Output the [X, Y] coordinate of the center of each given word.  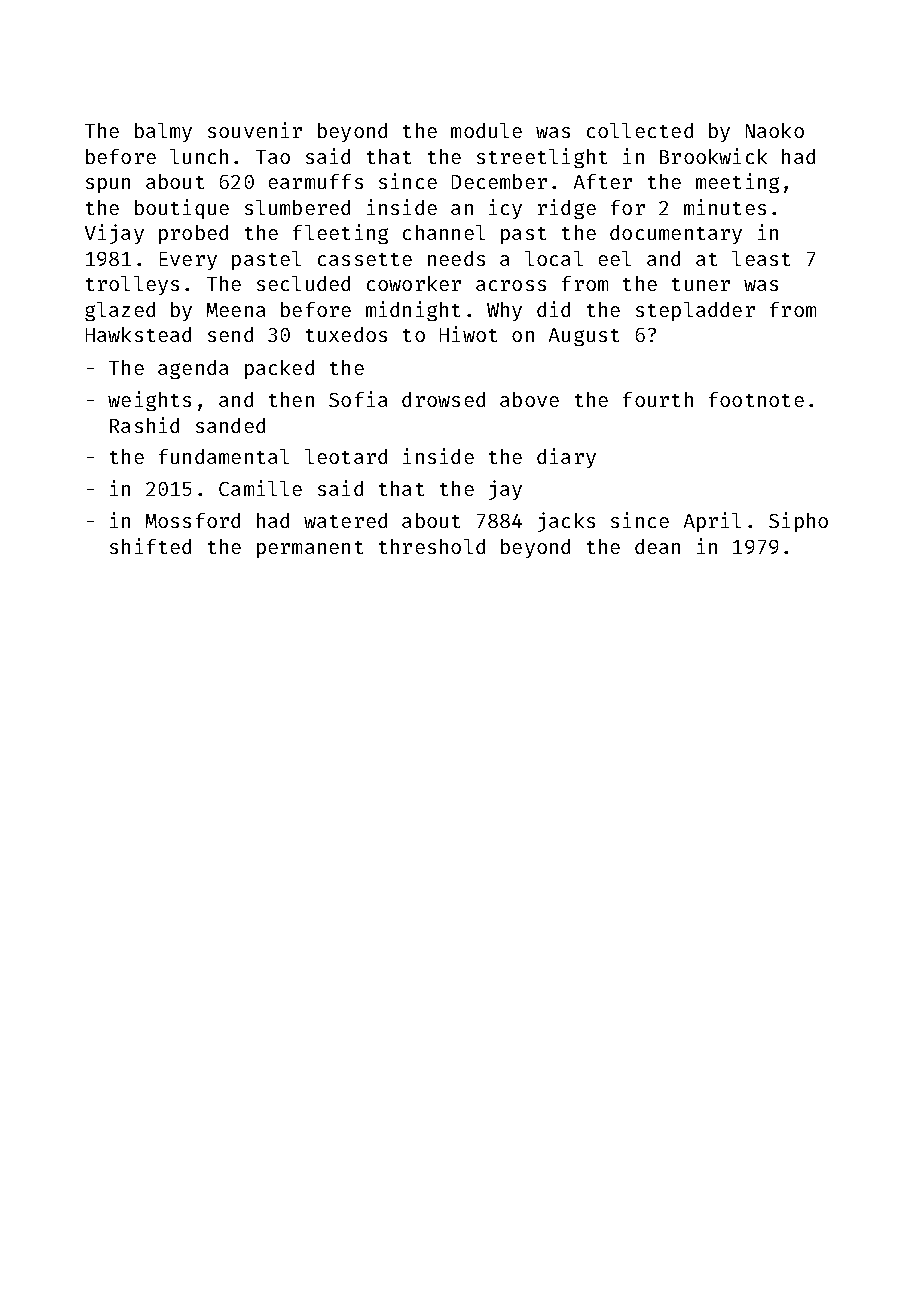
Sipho [798, 522]
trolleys [132, 285]
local [554, 258]
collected [640, 130]
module [486, 130]
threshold [432, 546]
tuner [701, 284]
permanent [310, 549]
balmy [163, 132]
